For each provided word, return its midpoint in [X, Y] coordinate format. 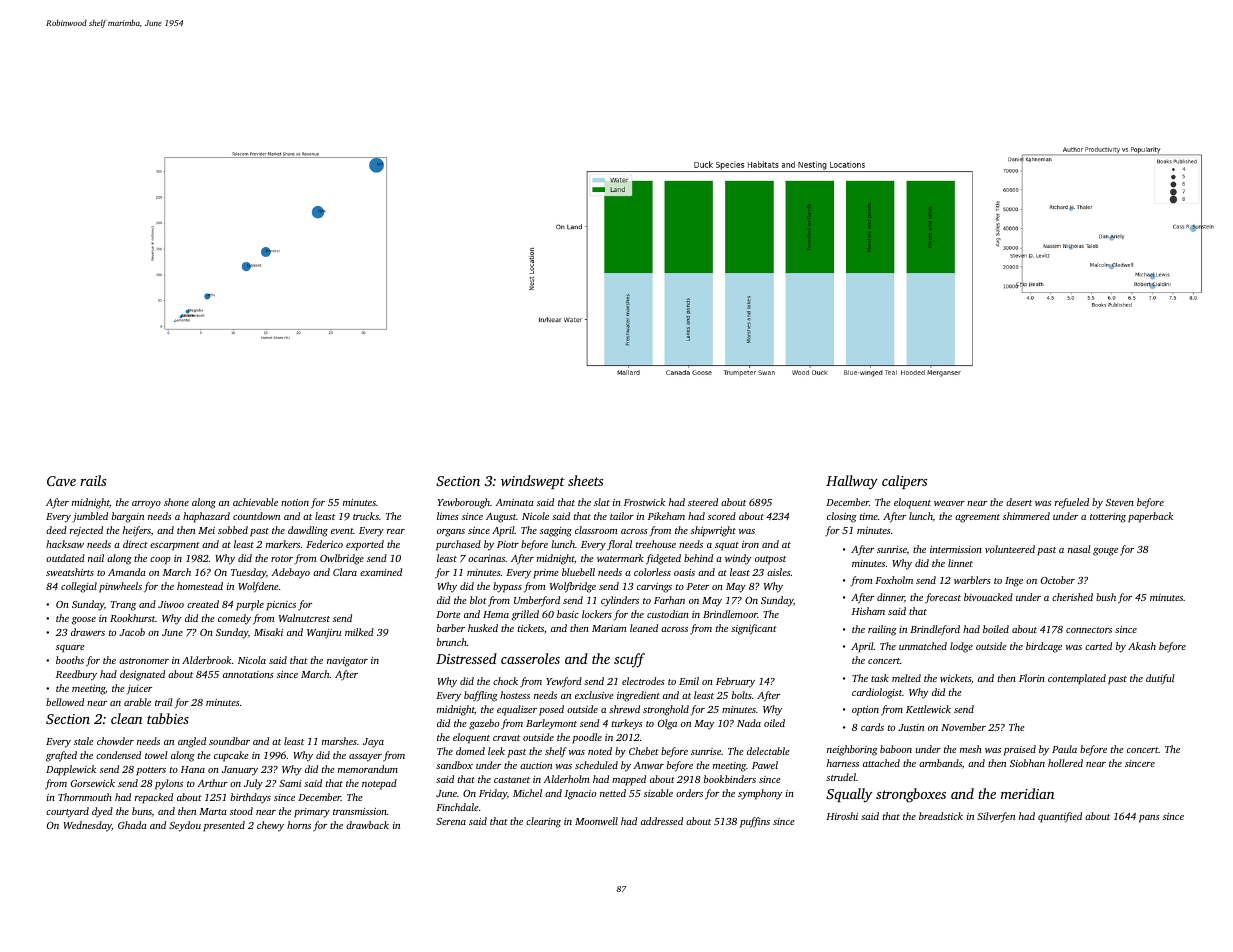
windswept [533, 482]
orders [689, 793]
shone [176, 502]
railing [882, 630]
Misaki [268, 632]
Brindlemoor [730, 614]
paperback [1150, 517]
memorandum [368, 769]
